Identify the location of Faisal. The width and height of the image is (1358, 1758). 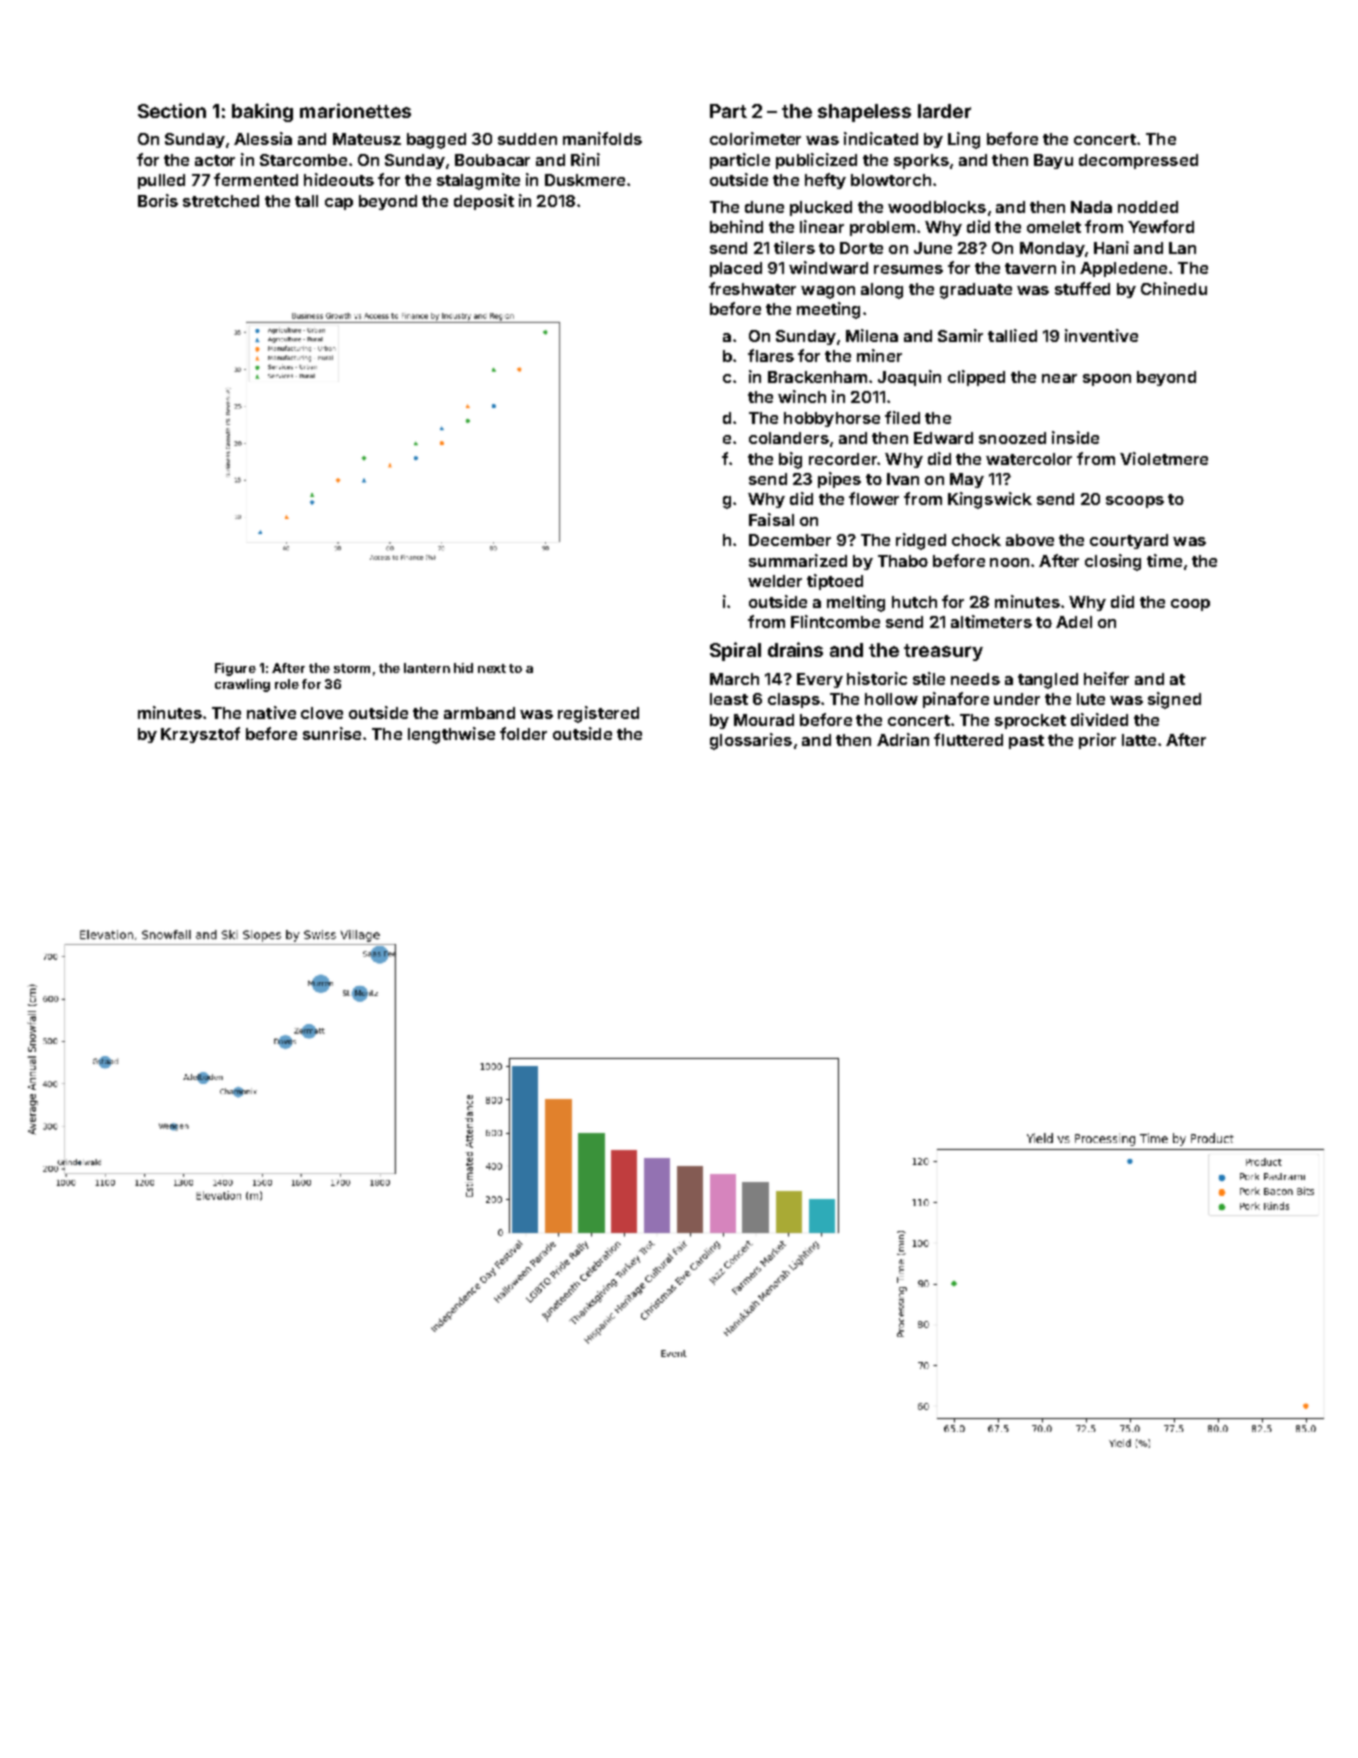
(771, 519).
